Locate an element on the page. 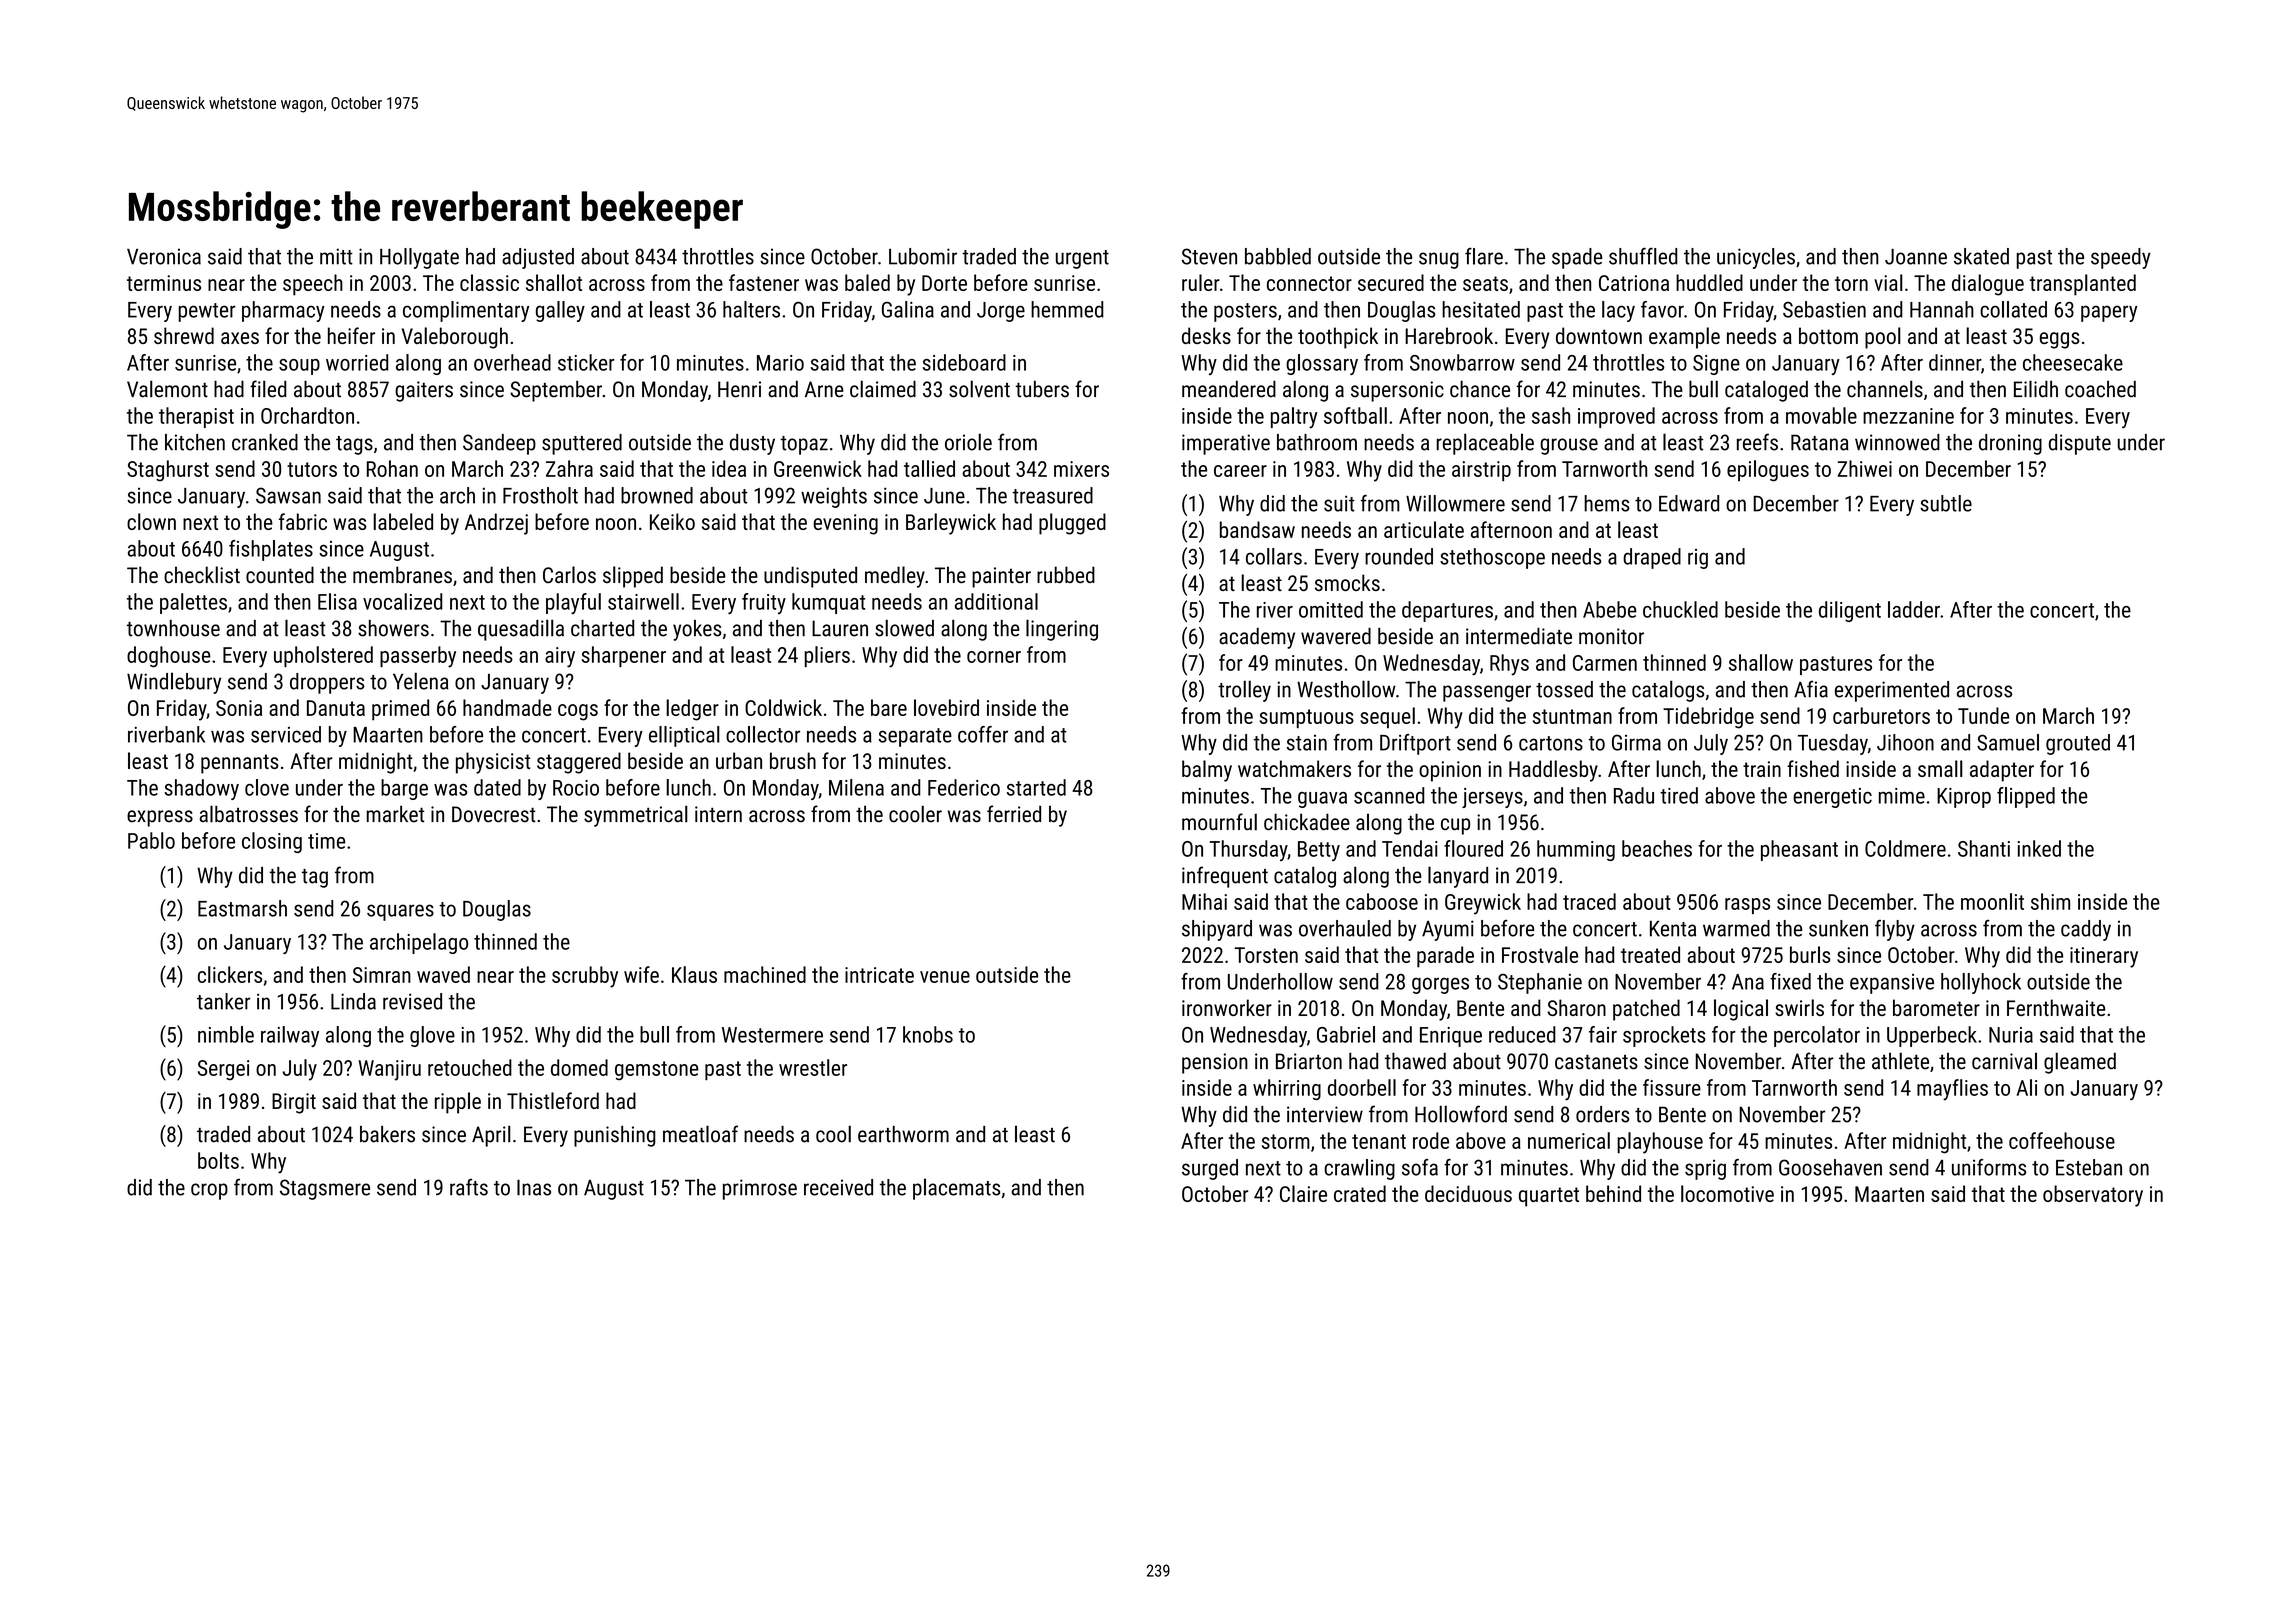 This page has width=2292, height=1620. Lubomir is located at coordinates (923, 256).
